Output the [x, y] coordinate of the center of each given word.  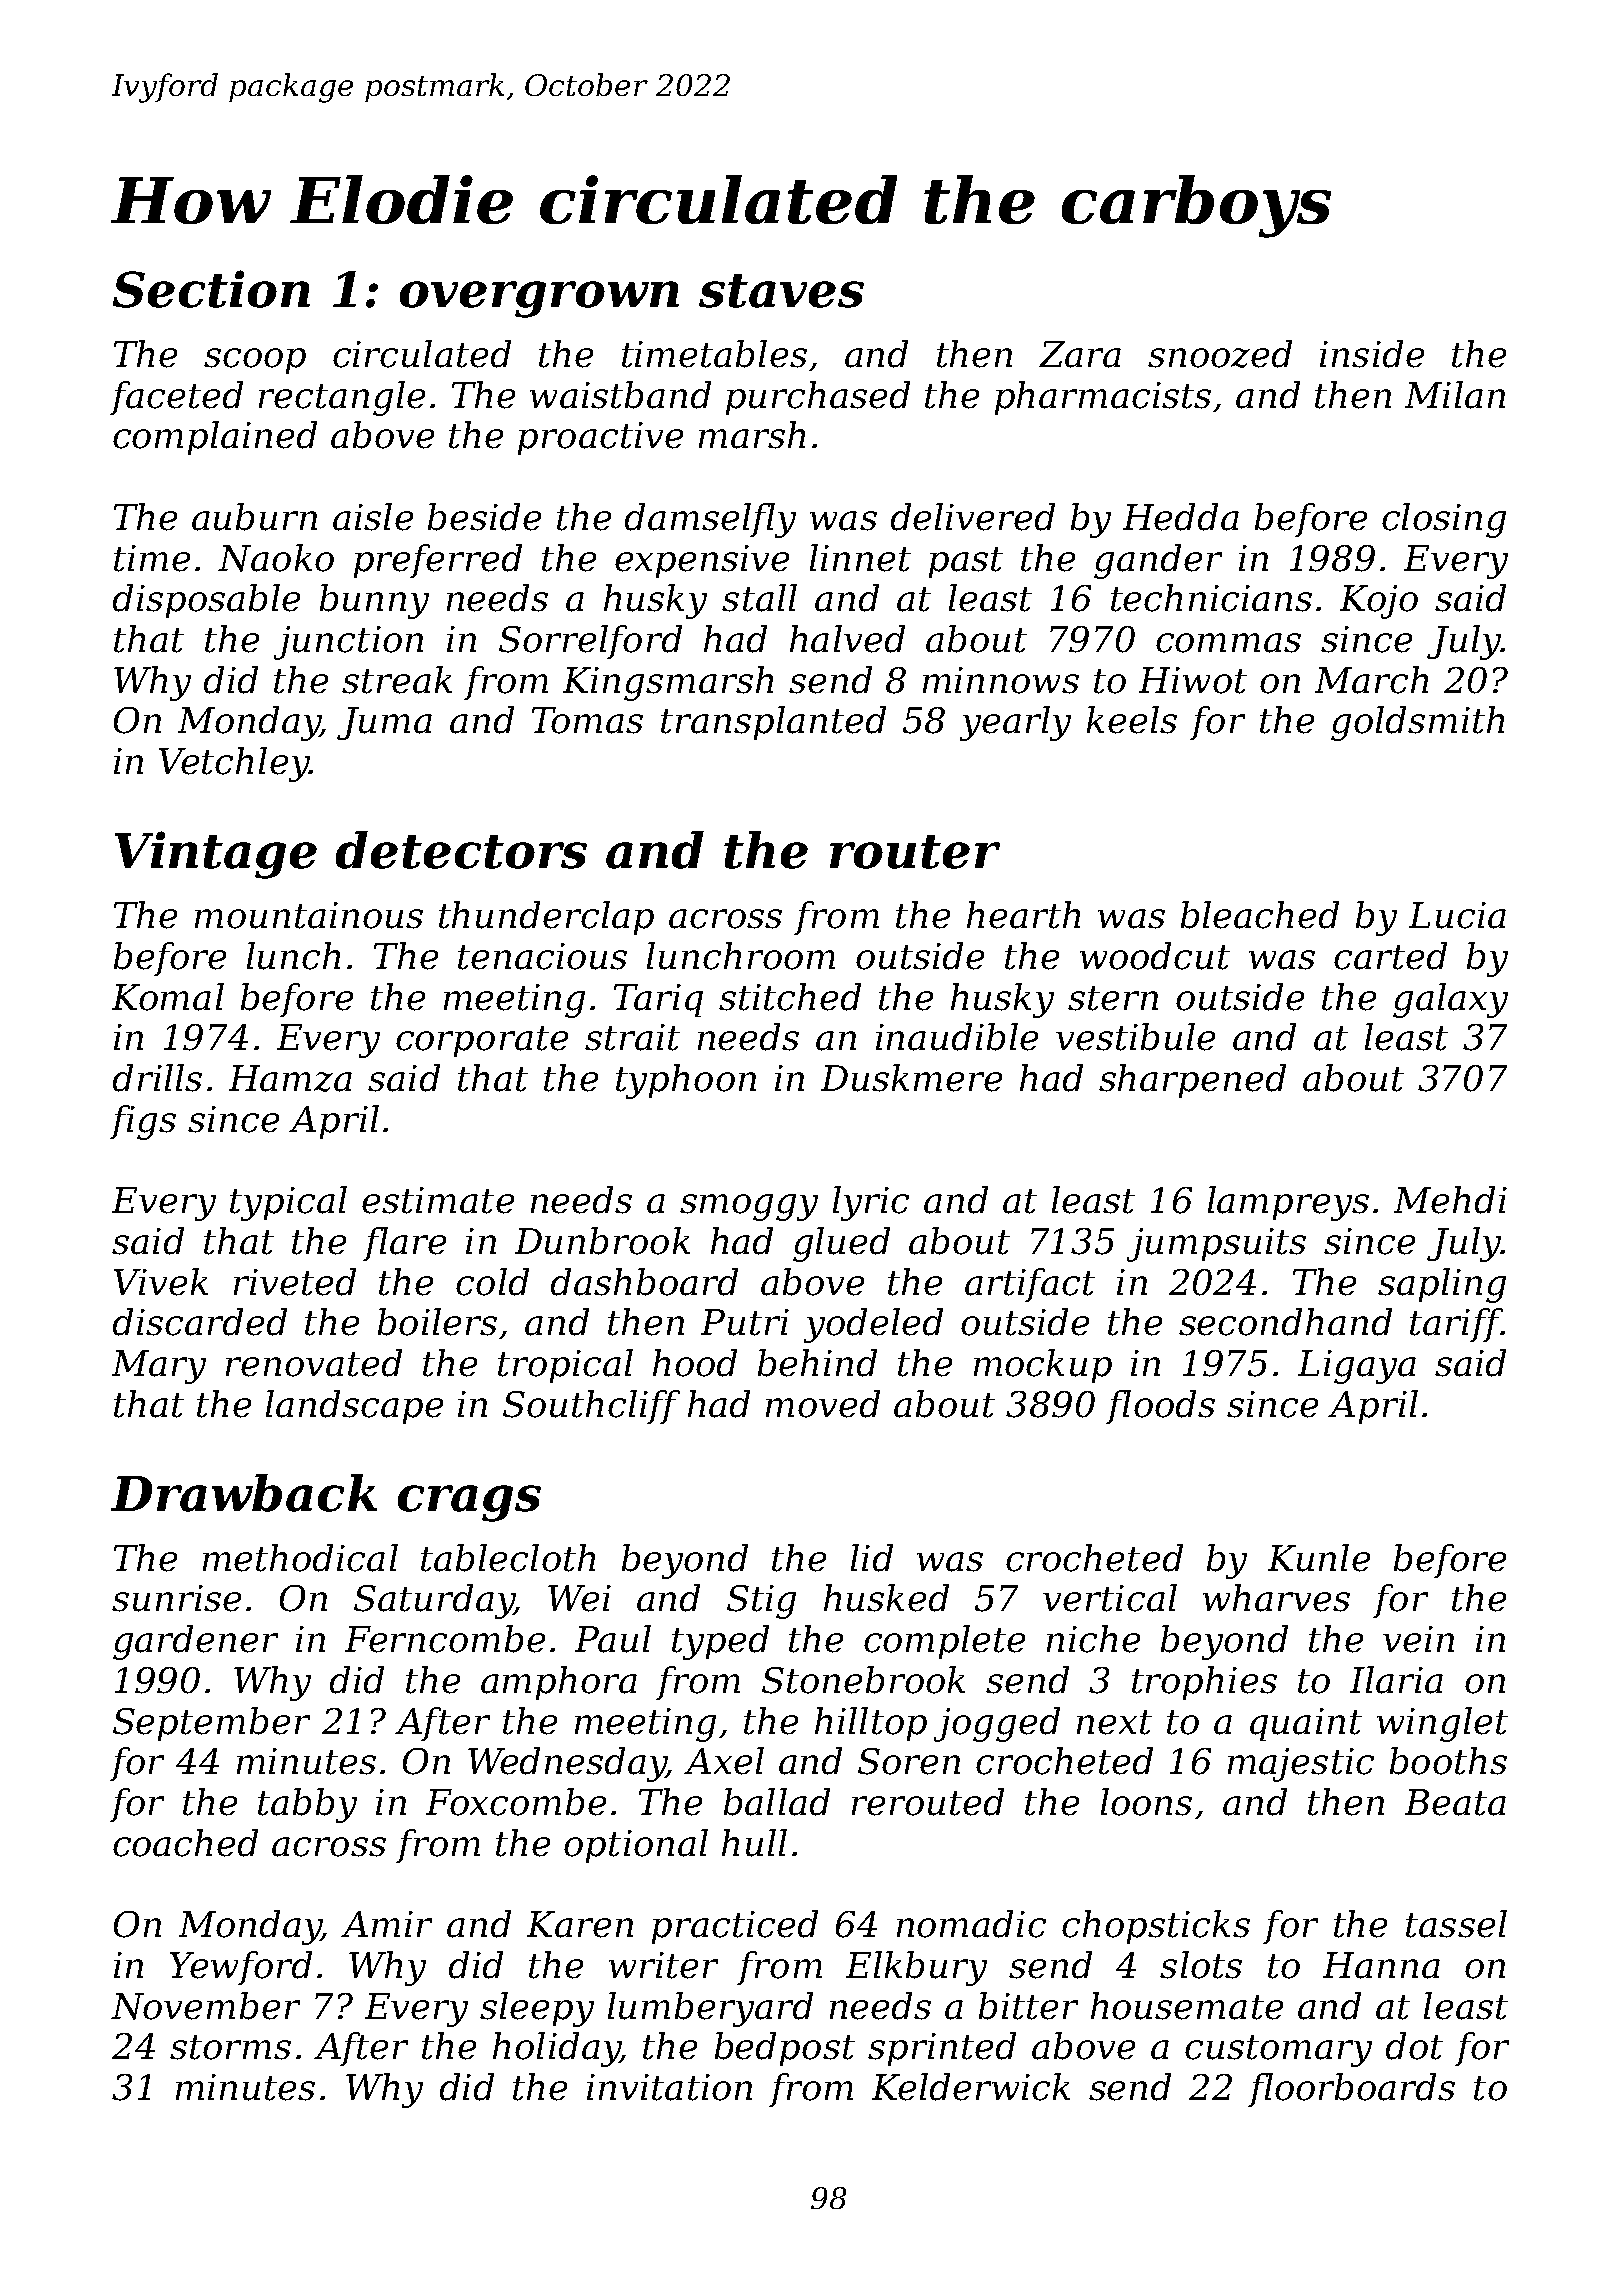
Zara [1080, 354]
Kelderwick [971, 2087]
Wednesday [567, 1764]
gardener [195, 1642]
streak [397, 680]
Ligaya [1357, 1367]
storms [230, 2047]
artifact [1030, 1285]
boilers [437, 1322]
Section [211, 289]
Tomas [587, 720]
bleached [1260, 915]
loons [1146, 1802]
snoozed [1220, 354]
